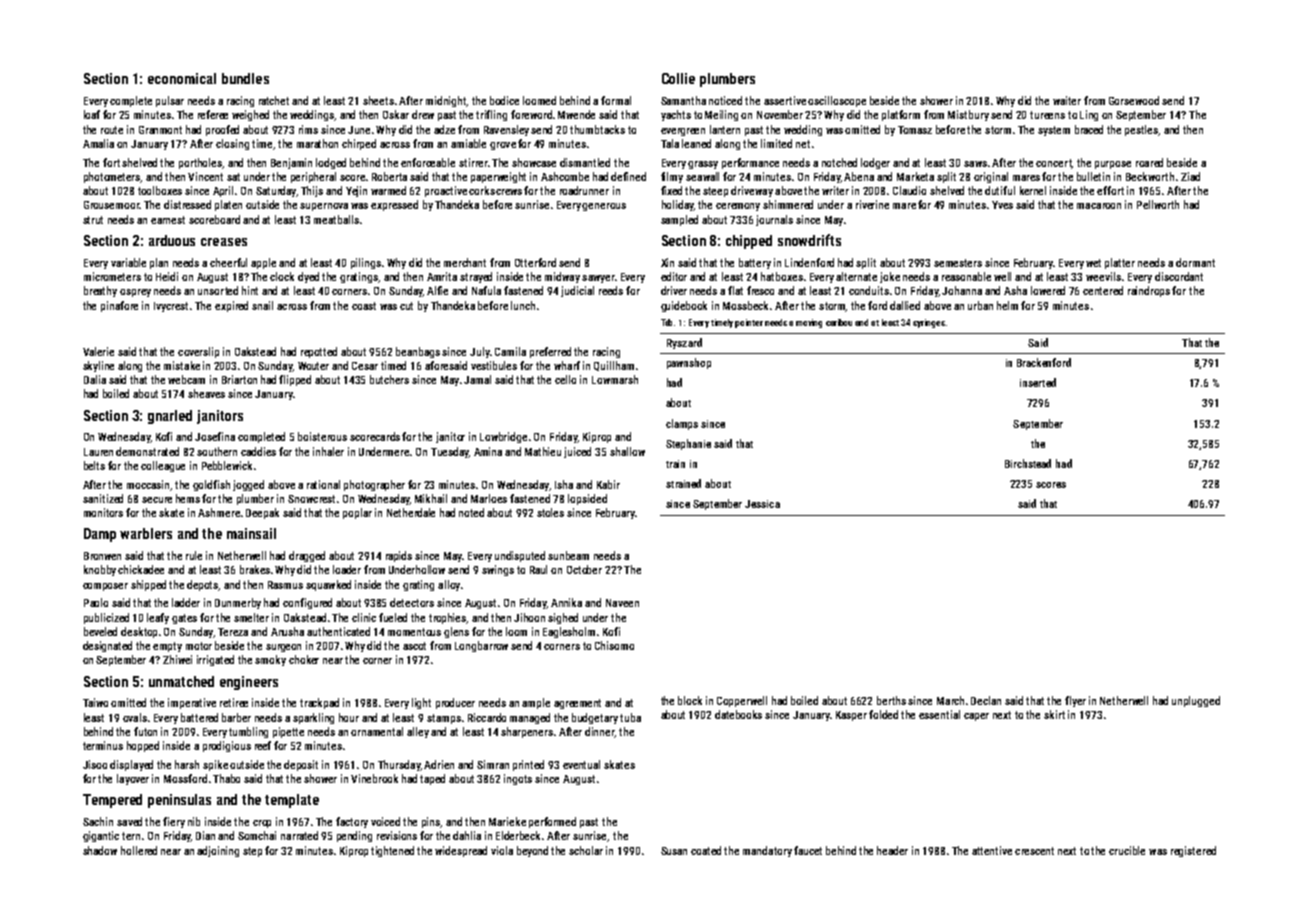 The height and width of the document is (924, 1308). What do you see at coordinates (324, 207) in the document?
I see `supernova` at bounding box center [324, 207].
